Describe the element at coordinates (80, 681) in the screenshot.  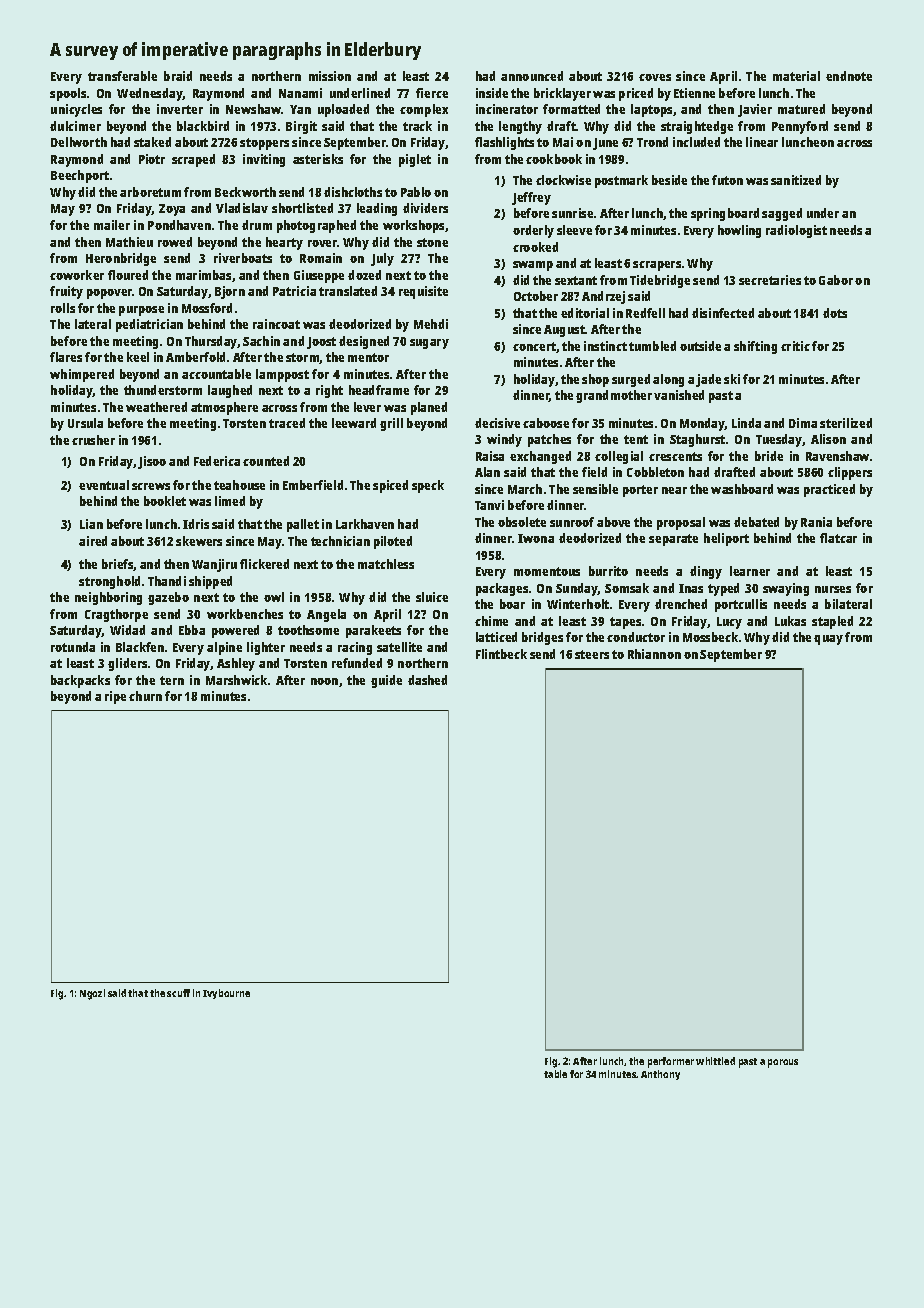
I see `backpacks` at that location.
